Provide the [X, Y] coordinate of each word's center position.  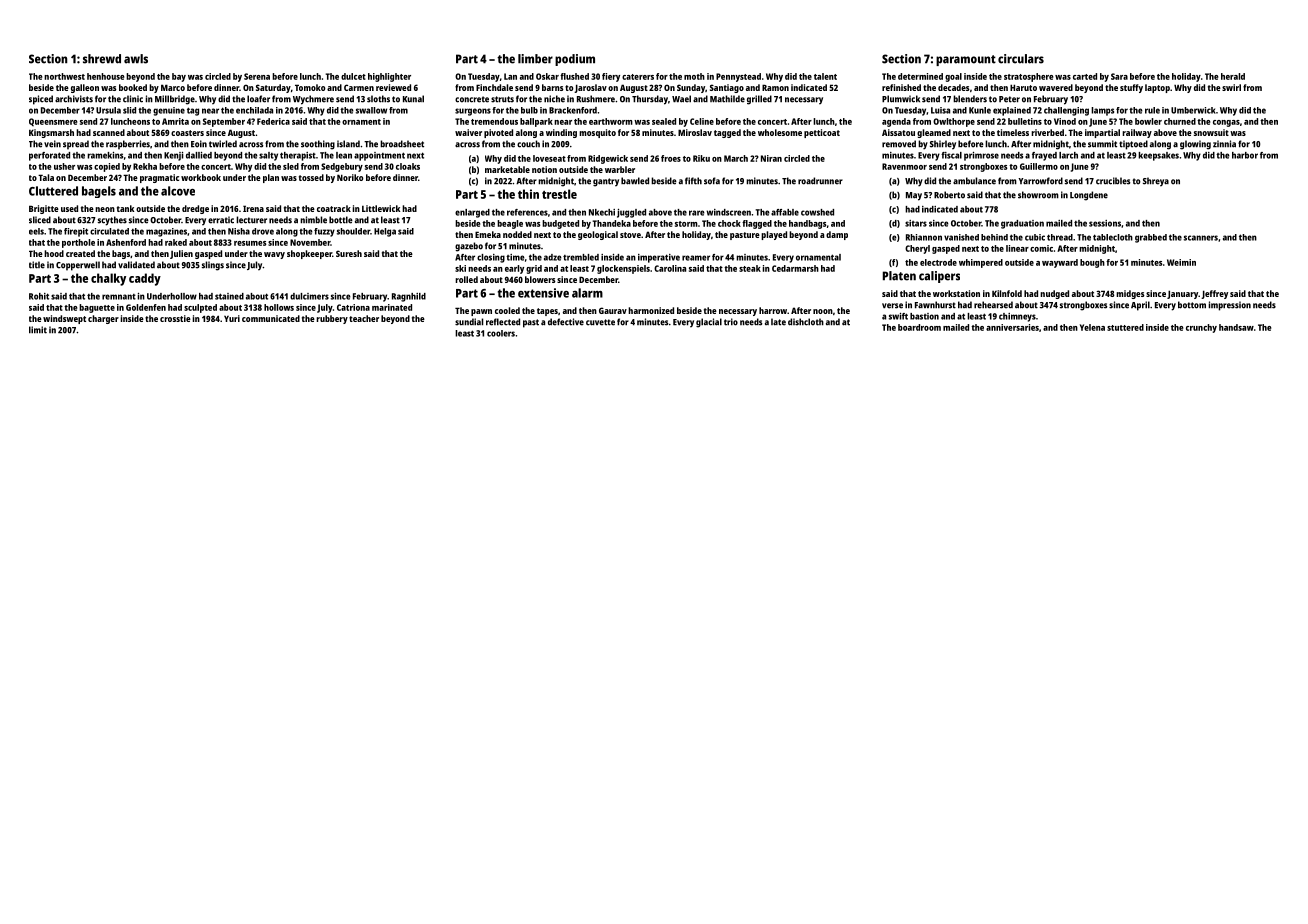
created [80, 253]
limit [38, 330]
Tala [46, 177]
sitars [916, 223]
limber [535, 59]
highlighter [389, 77]
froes [671, 158]
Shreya [1156, 182]
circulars [1021, 59]
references [527, 212]
